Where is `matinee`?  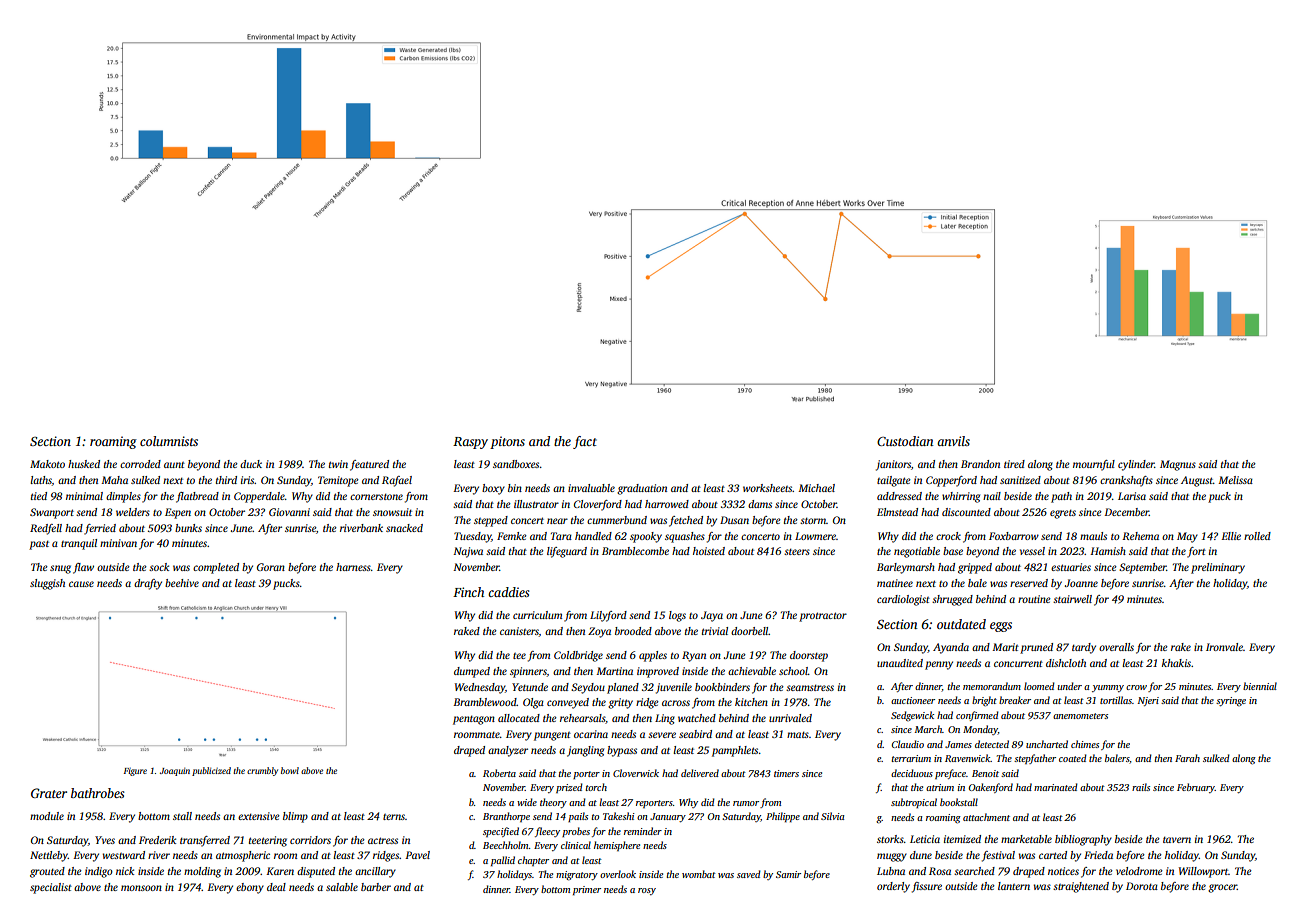
matinee is located at coordinates (895, 583).
